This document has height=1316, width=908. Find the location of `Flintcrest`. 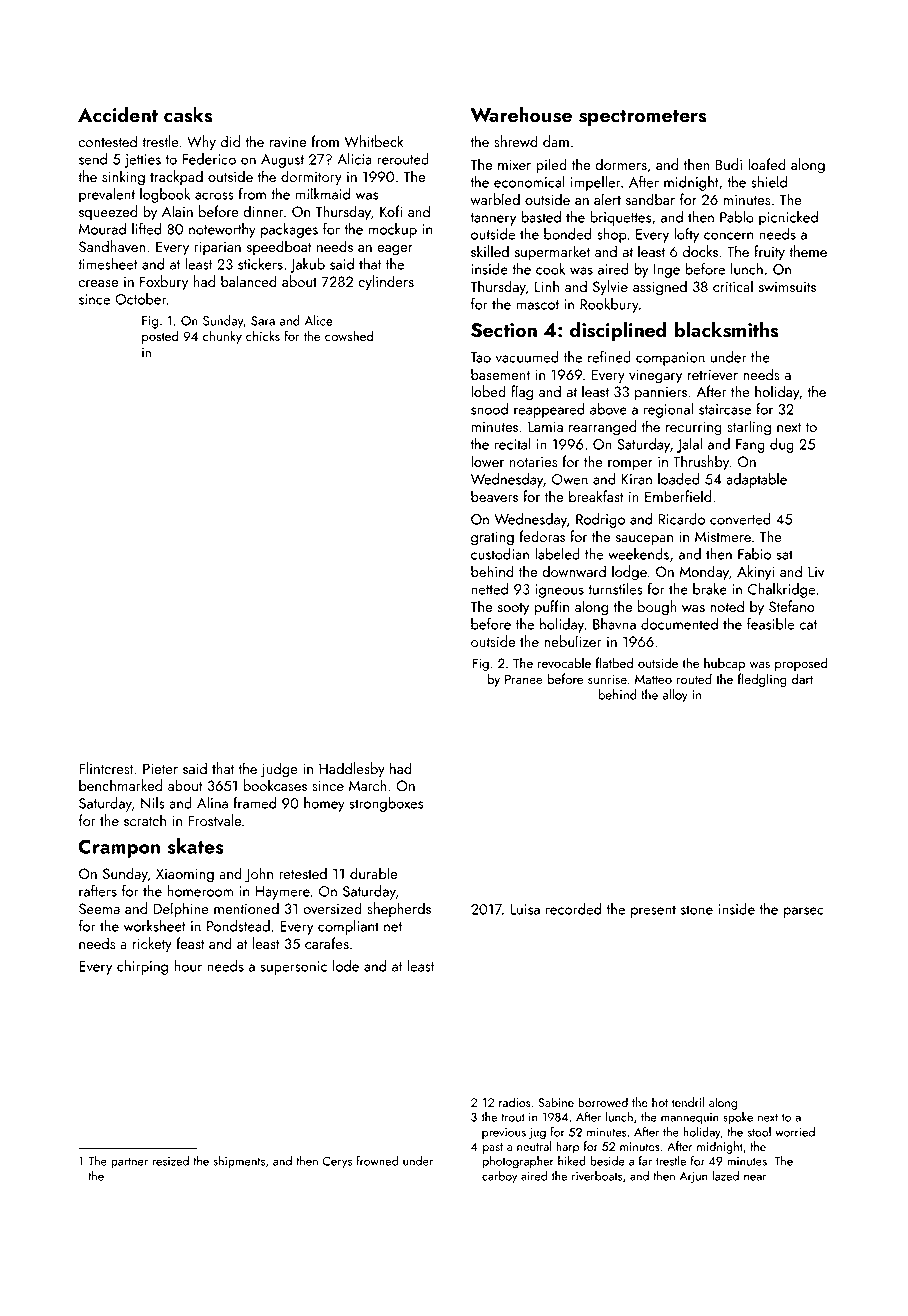

Flintcrest is located at coordinates (106, 768).
